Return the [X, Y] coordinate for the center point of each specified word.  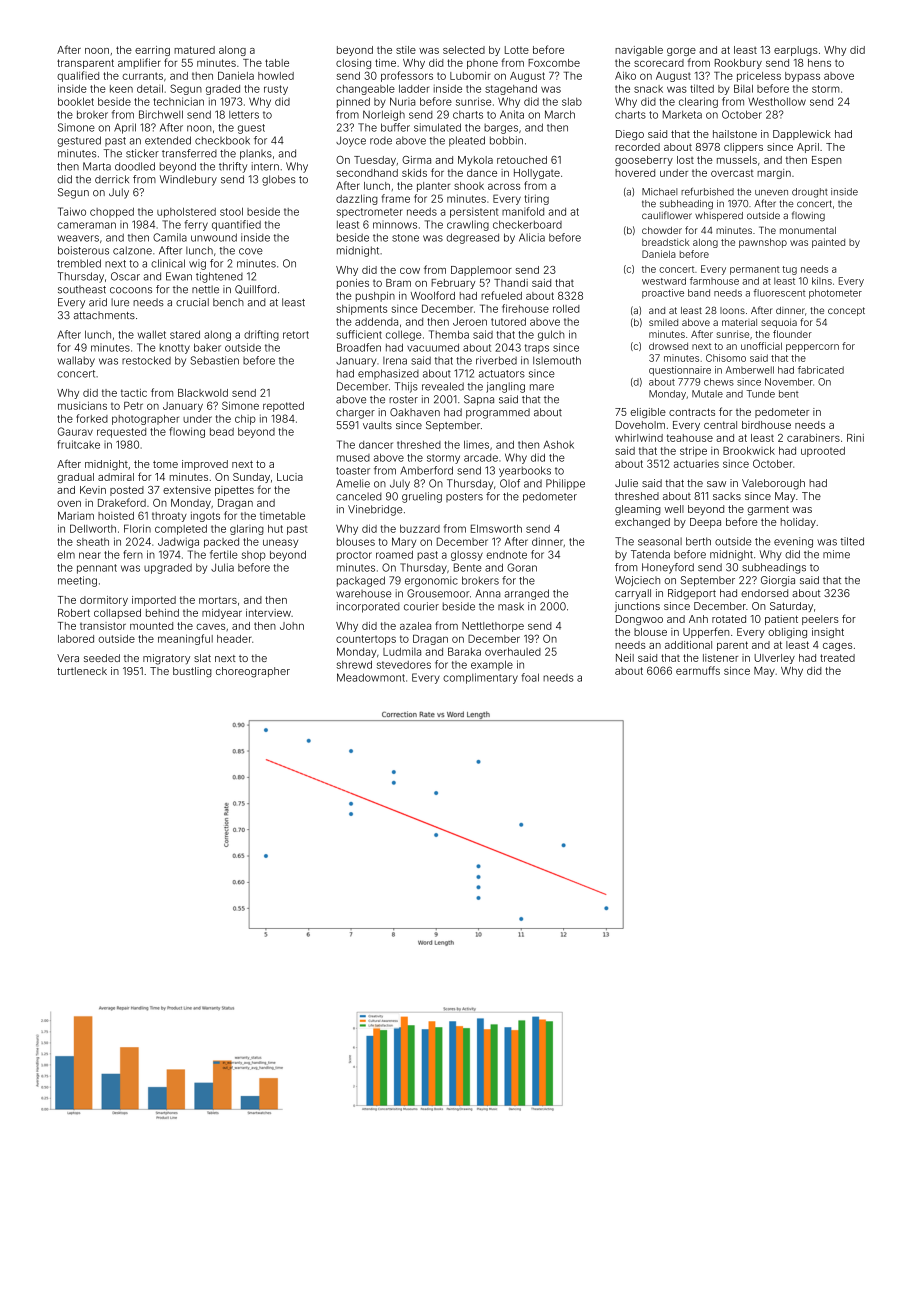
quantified [236, 225]
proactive [663, 294]
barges [501, 129]
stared [185, 334]
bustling [192, 672]
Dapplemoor [481, 271]
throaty [169, 517]
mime [836, 554]
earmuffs [698, 670]
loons [732, 310]
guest [251, 129]
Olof [510, 483]
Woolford [433, 295]
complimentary [480, 678]
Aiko [625, 75]
